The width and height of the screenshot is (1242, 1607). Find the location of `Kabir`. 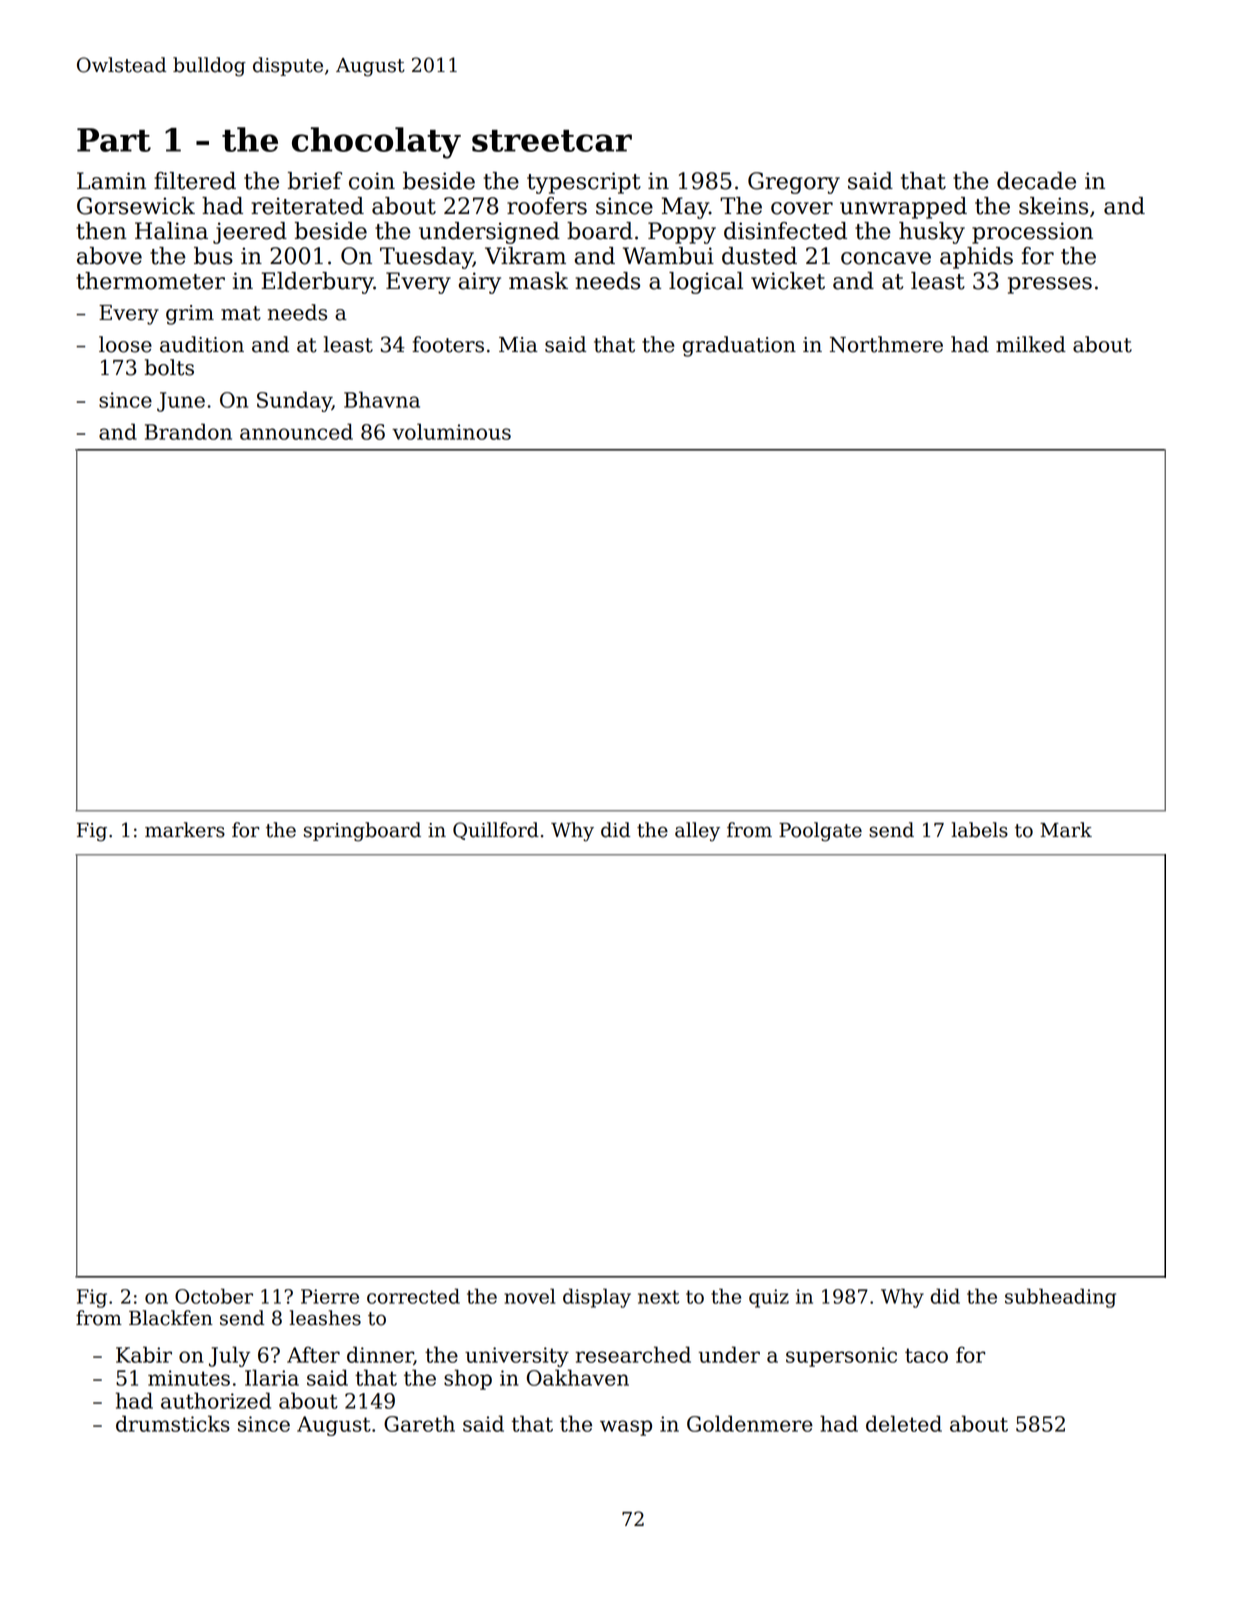

Kabir is located at coordinates (144, 1354).
